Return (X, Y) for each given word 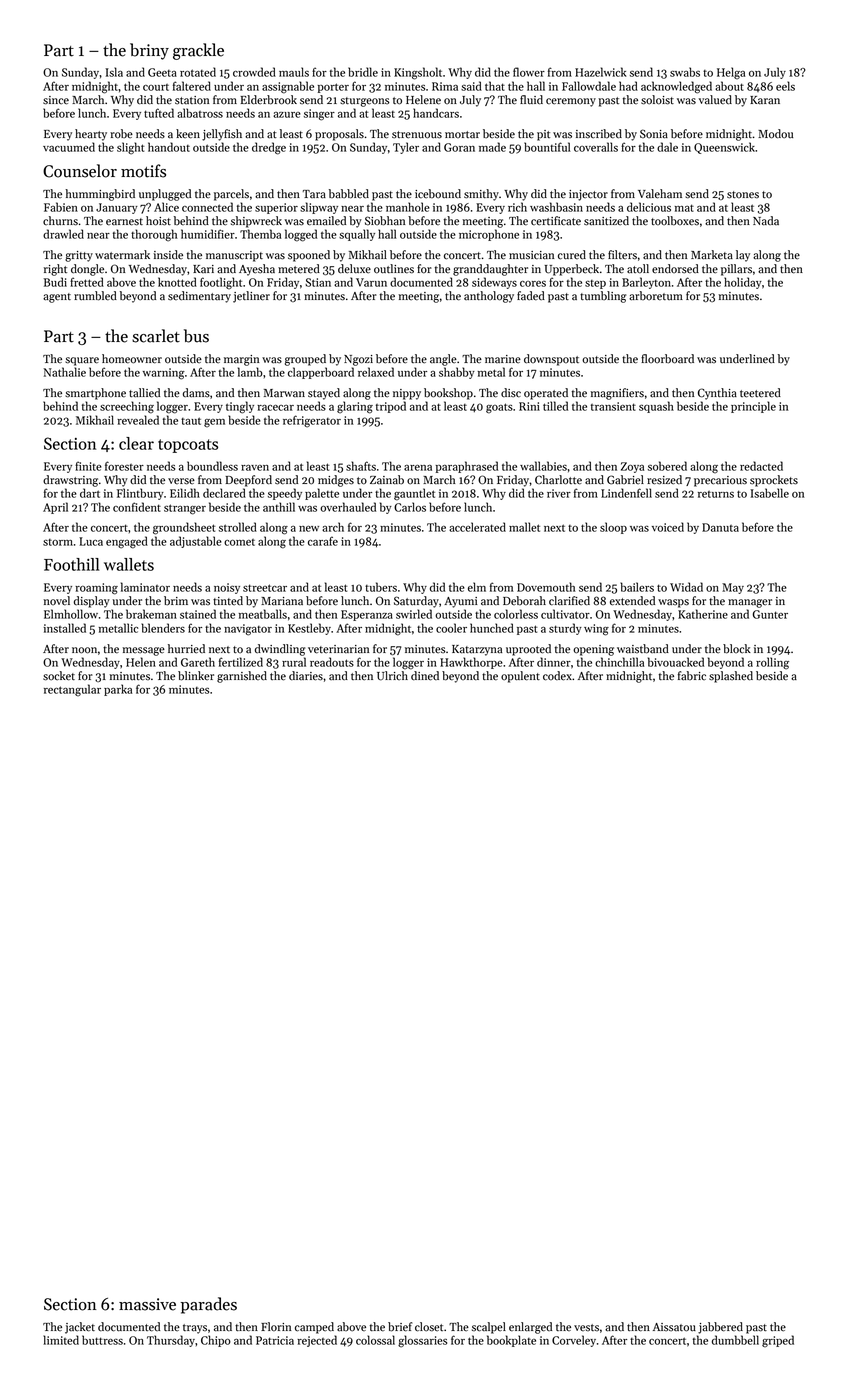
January (117, 208)
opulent (520, 677)
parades (209, 1305)
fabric (692, 676)
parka (118, 690)
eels (785, 86)
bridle (363, 72)
